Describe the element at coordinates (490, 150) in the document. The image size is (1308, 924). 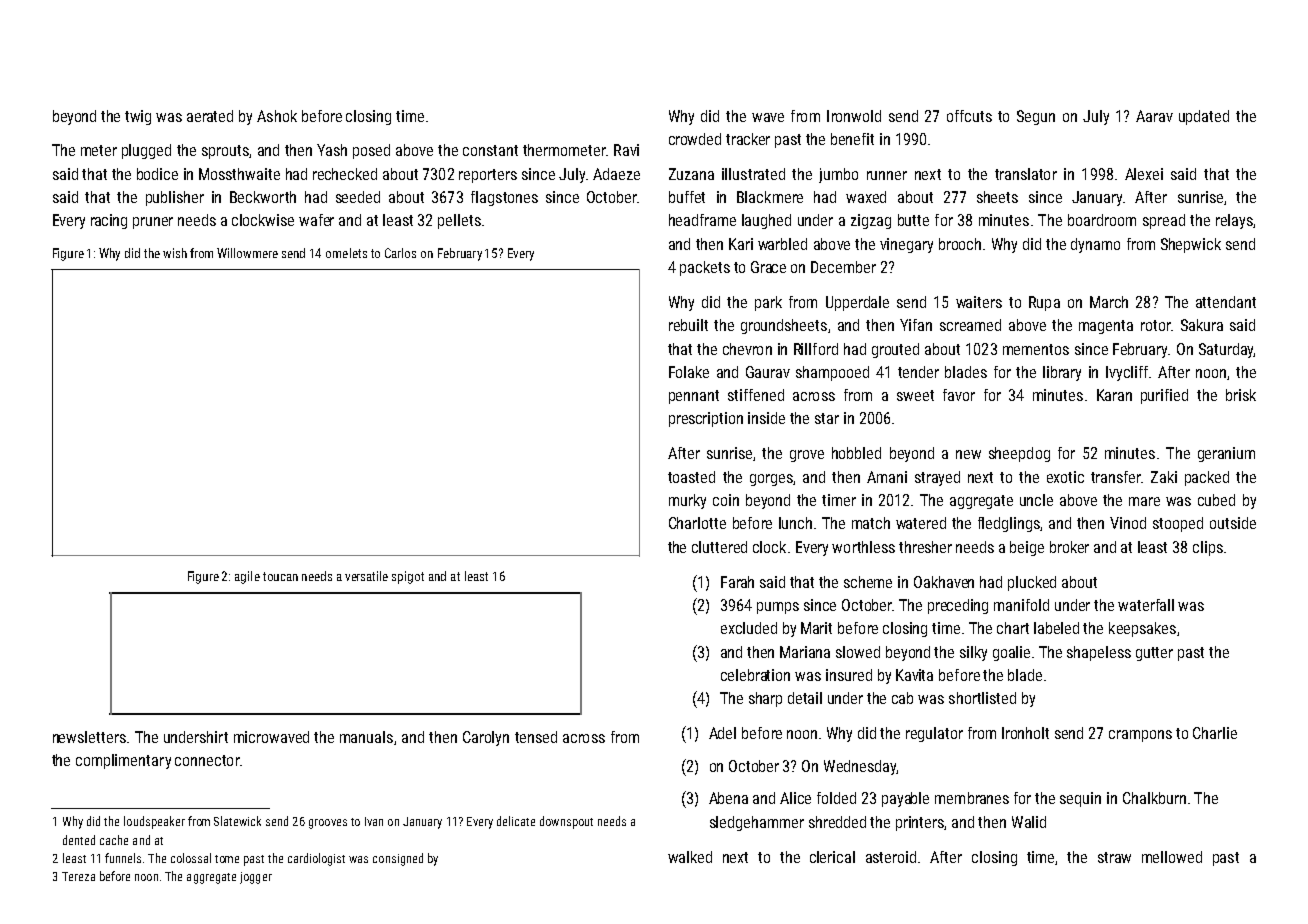
I see `constant` at that location.
